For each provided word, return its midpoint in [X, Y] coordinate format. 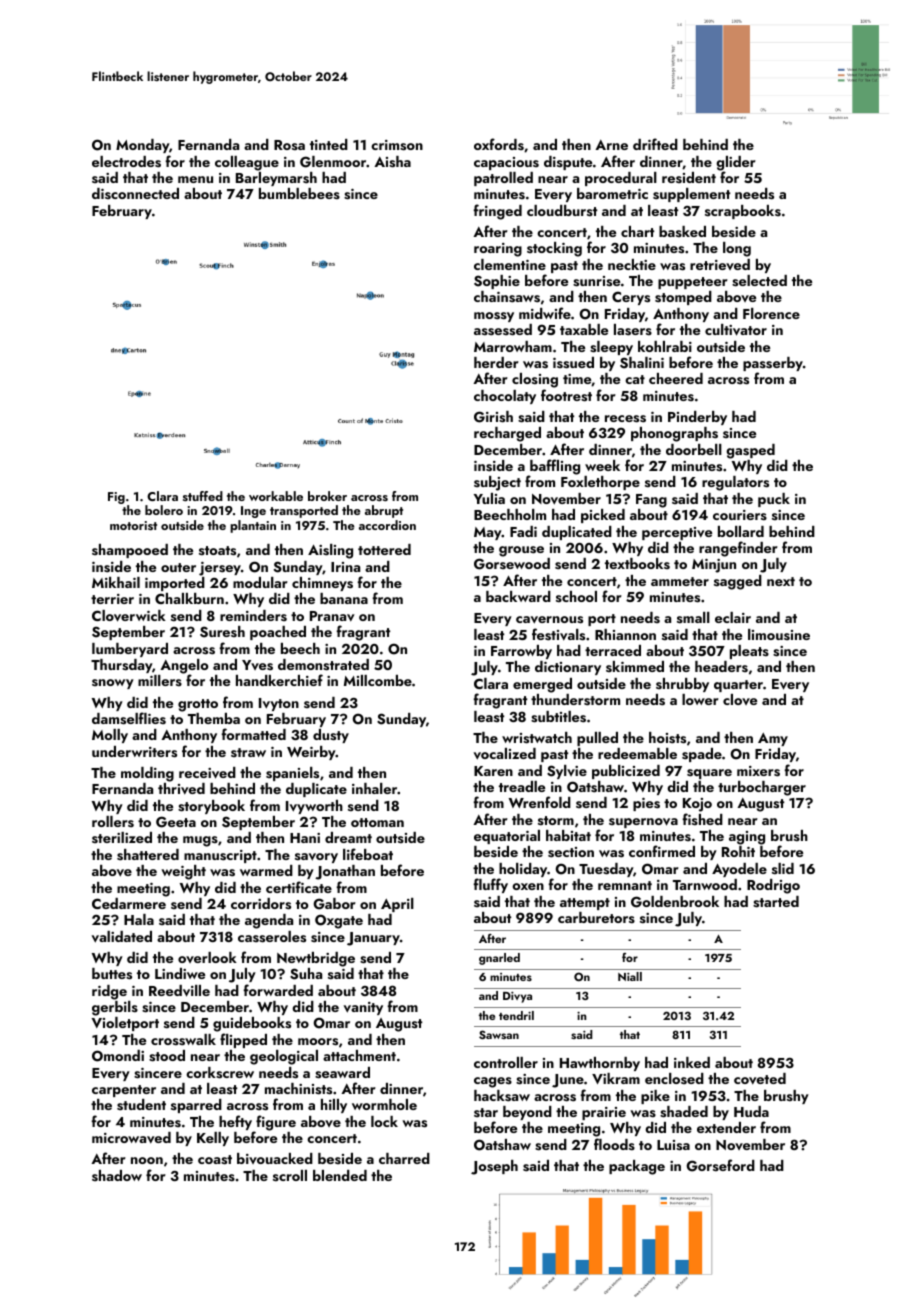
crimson [397, 145]
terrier [112, 599]
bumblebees [299, 193]
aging [747, 838]
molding [147, 774]
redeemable [637, 753]
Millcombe [378, 680]
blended [340, 1175]
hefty [235, 1122]
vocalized [505, 754]
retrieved [720, 264]
